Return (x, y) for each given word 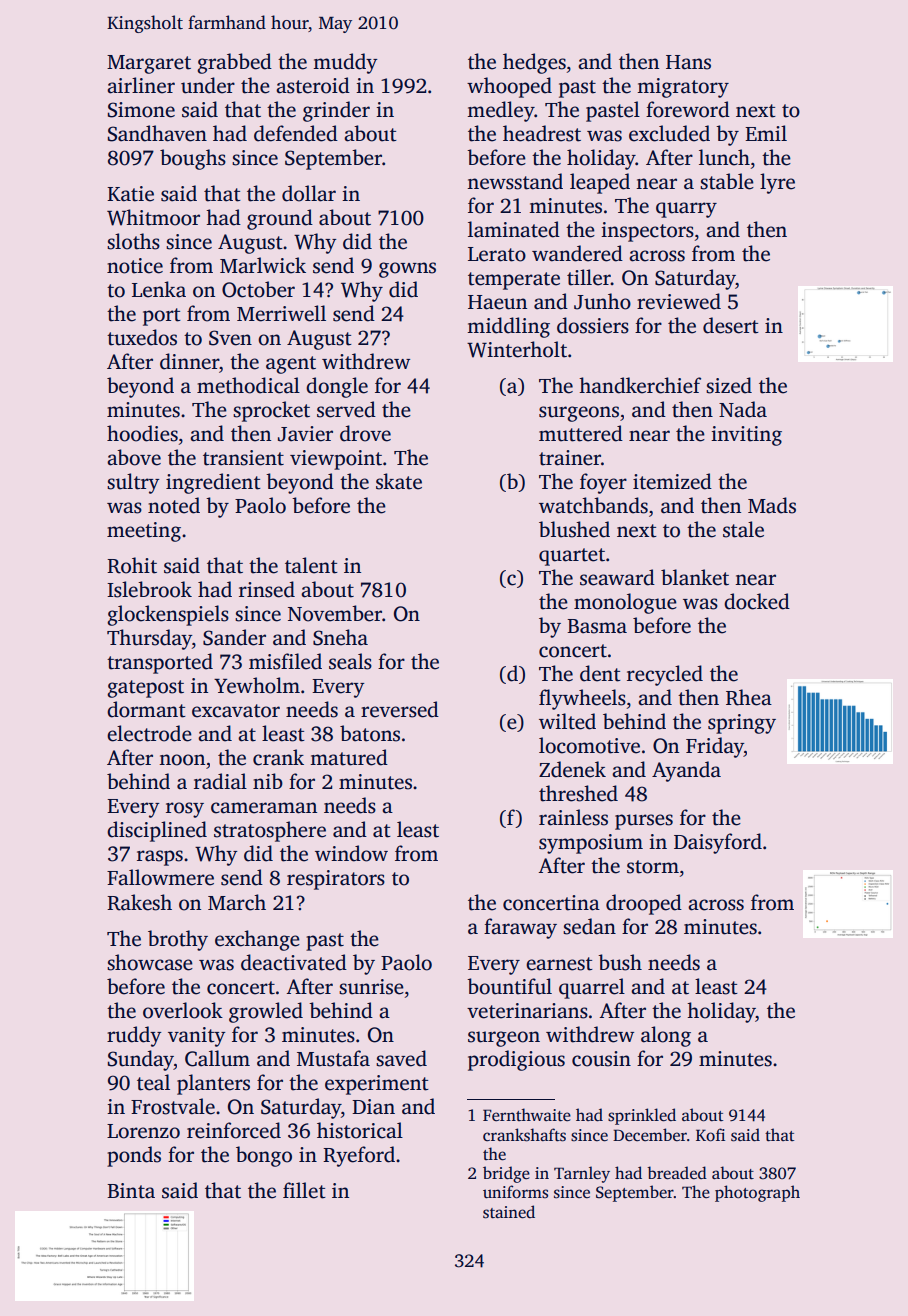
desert (731, 325)
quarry (686, 210)
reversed (400, 709)
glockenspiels (168, 615)
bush (620, 962)
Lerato (497, 254)
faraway (520, 928)
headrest (542, 133)
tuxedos (142, 337)
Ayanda (686, 771)
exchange (257, 940)
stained (509, 1212)
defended (296, 133)
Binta (131, 1191)
